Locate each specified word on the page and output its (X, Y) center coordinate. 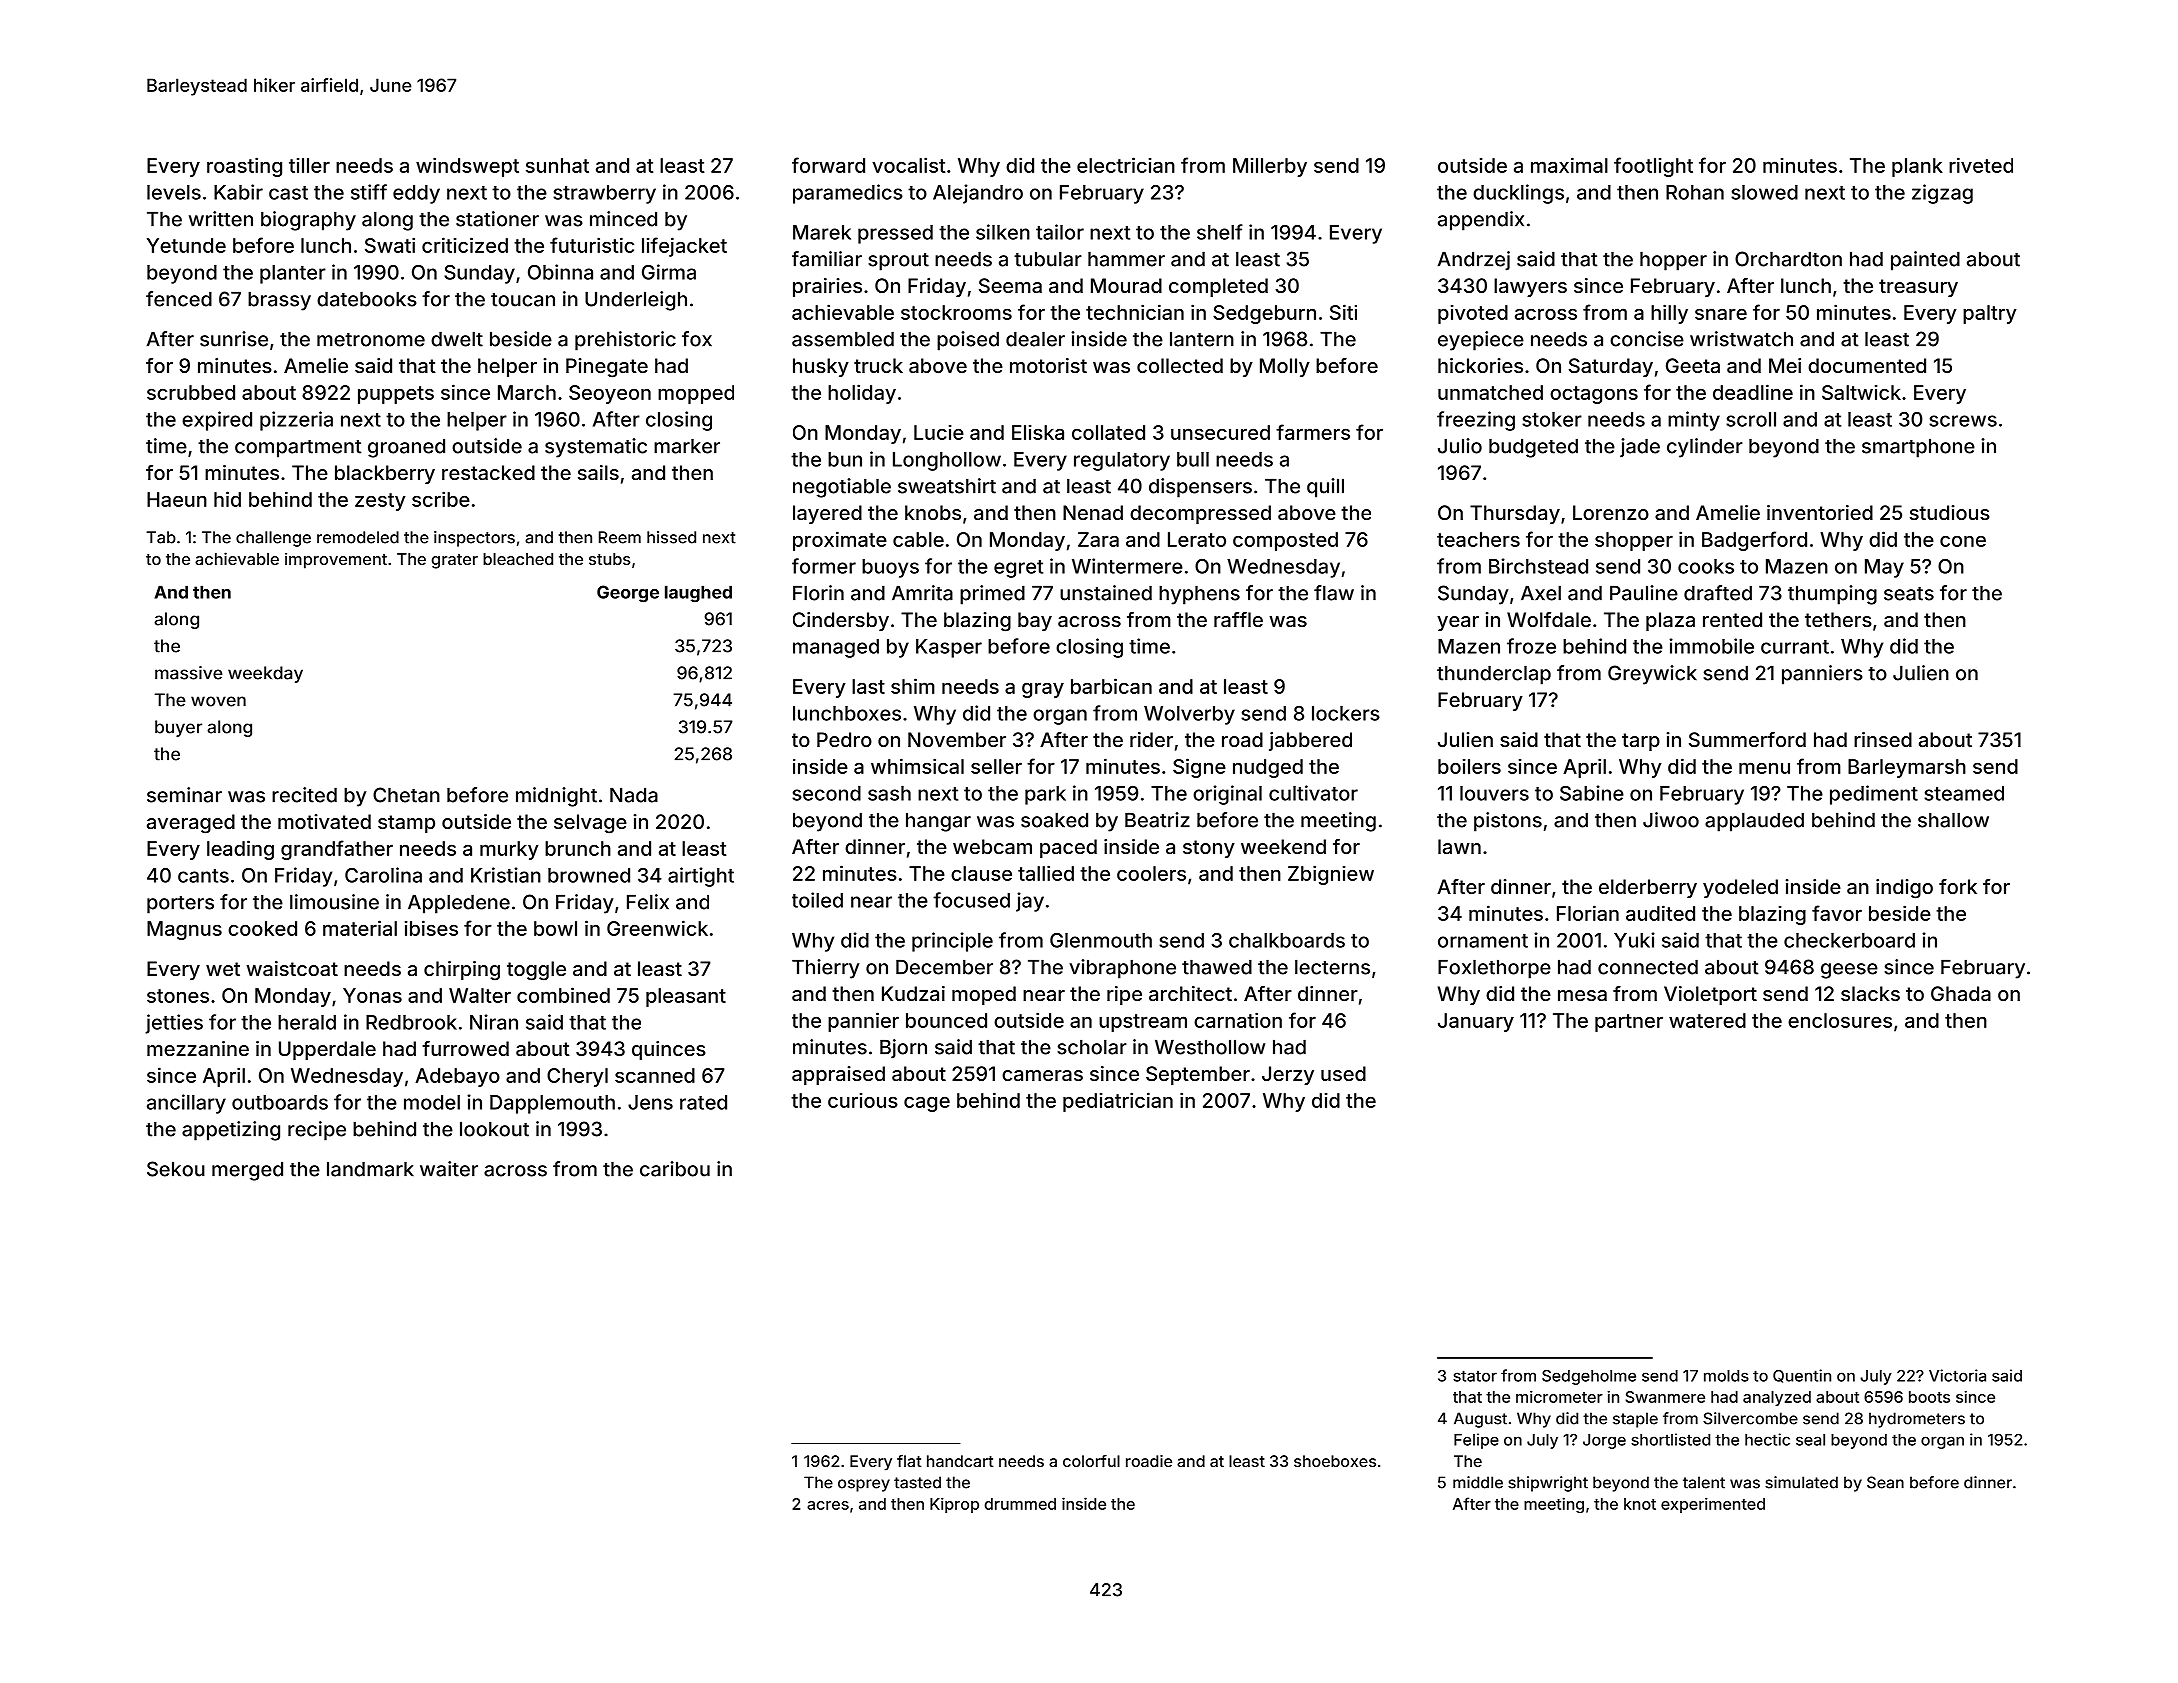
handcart (960, 1461)
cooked (262, 928)
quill (1325, 488)
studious (1950, 512)
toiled (817, 900)
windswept (467, 167)
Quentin (1802, 1376)
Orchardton (1788, 259)
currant (1795, 647)
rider (1151, 739)
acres (828, 1505)
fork (1958, 886)
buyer (178, 728)
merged (247, 1171)
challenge (273, 539)
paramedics (848, 194)
